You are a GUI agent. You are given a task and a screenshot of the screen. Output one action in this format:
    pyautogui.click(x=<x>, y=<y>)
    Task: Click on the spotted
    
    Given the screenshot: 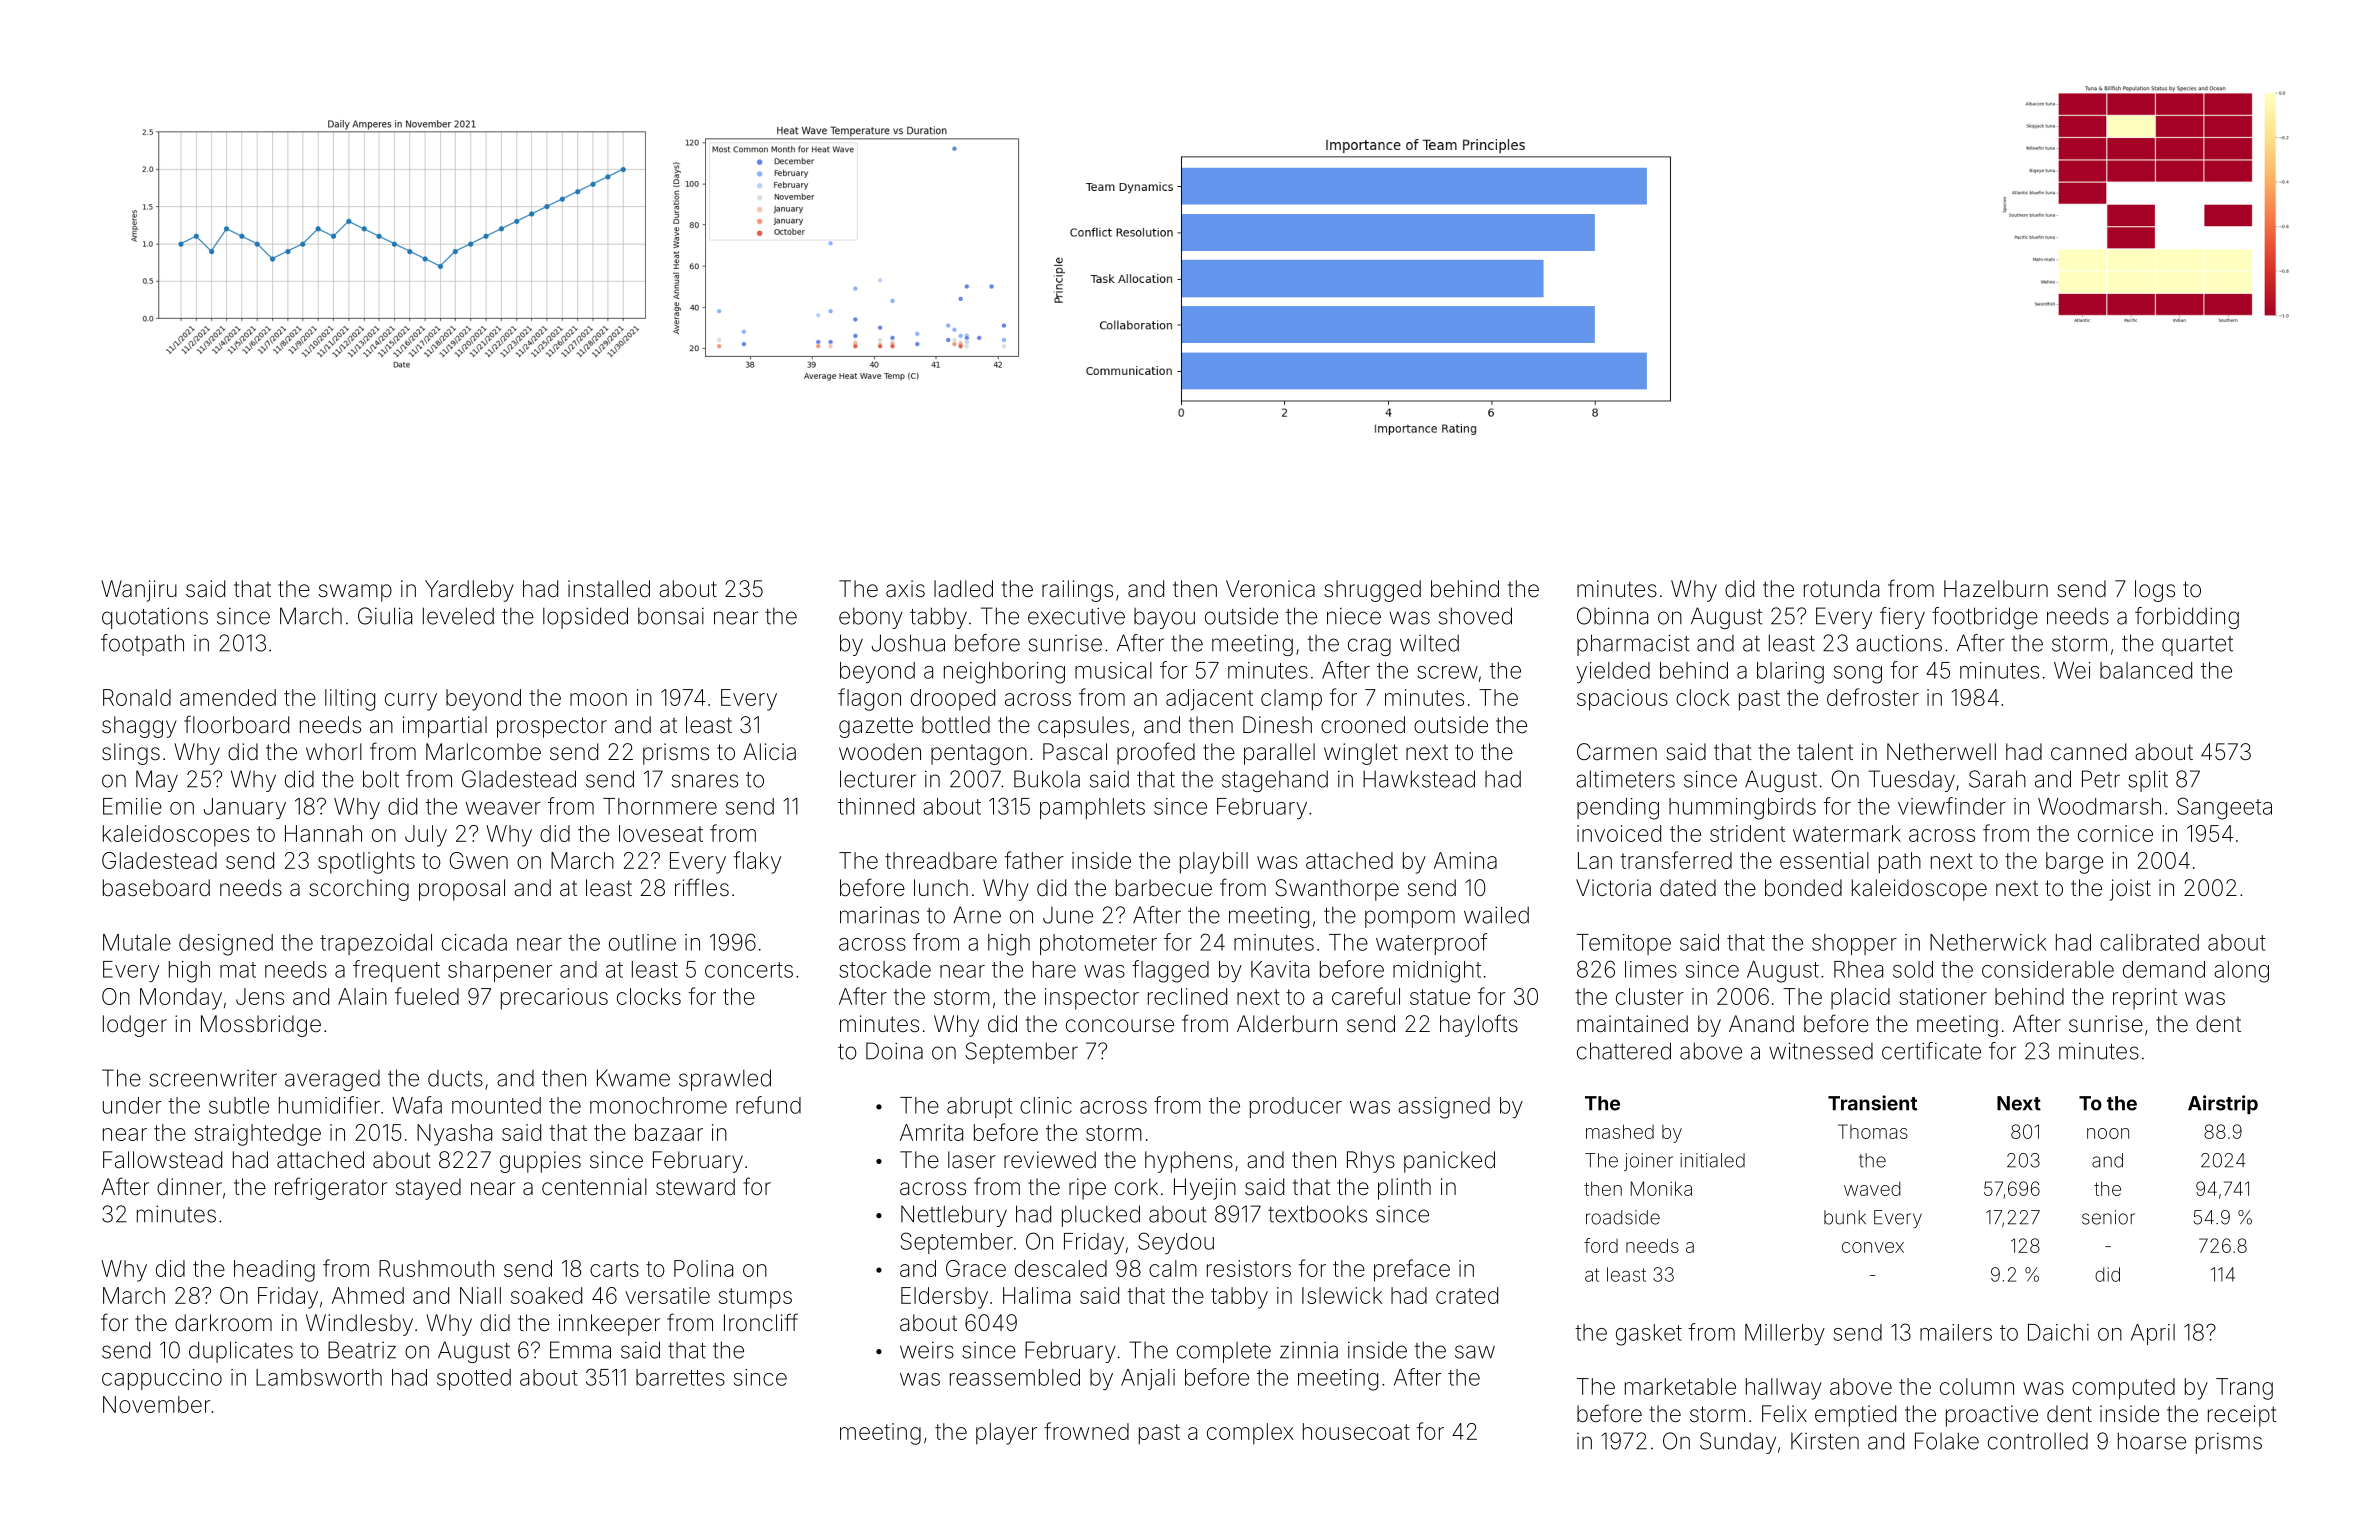 What is the action you would take?
    pyautogui.click(x=474, y=1379)
